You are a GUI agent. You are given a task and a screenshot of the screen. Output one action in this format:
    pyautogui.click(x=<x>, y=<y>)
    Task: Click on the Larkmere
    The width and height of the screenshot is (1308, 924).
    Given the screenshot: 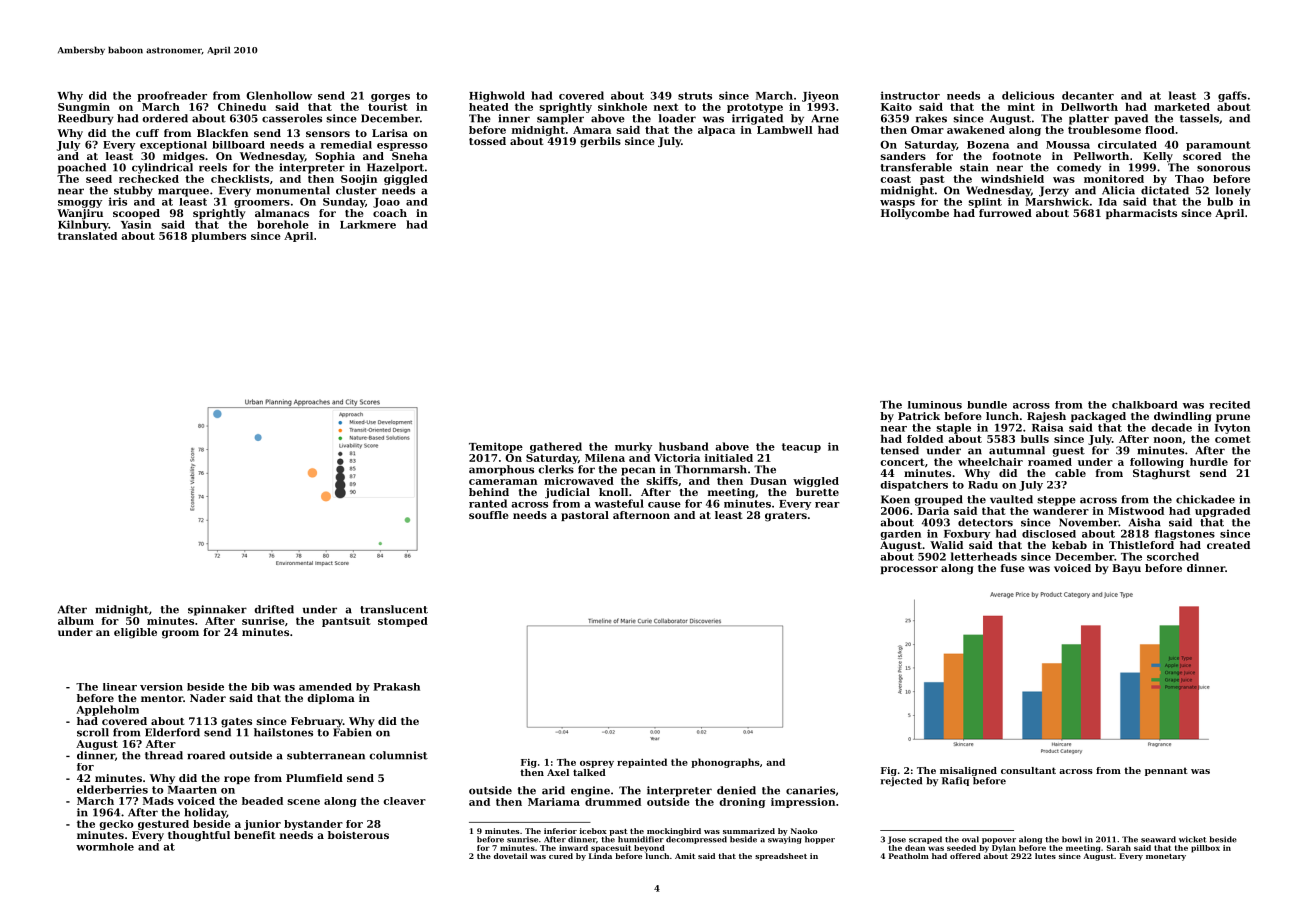 What is the action you would take?
    pyautogui.click(x=368, y=224)
